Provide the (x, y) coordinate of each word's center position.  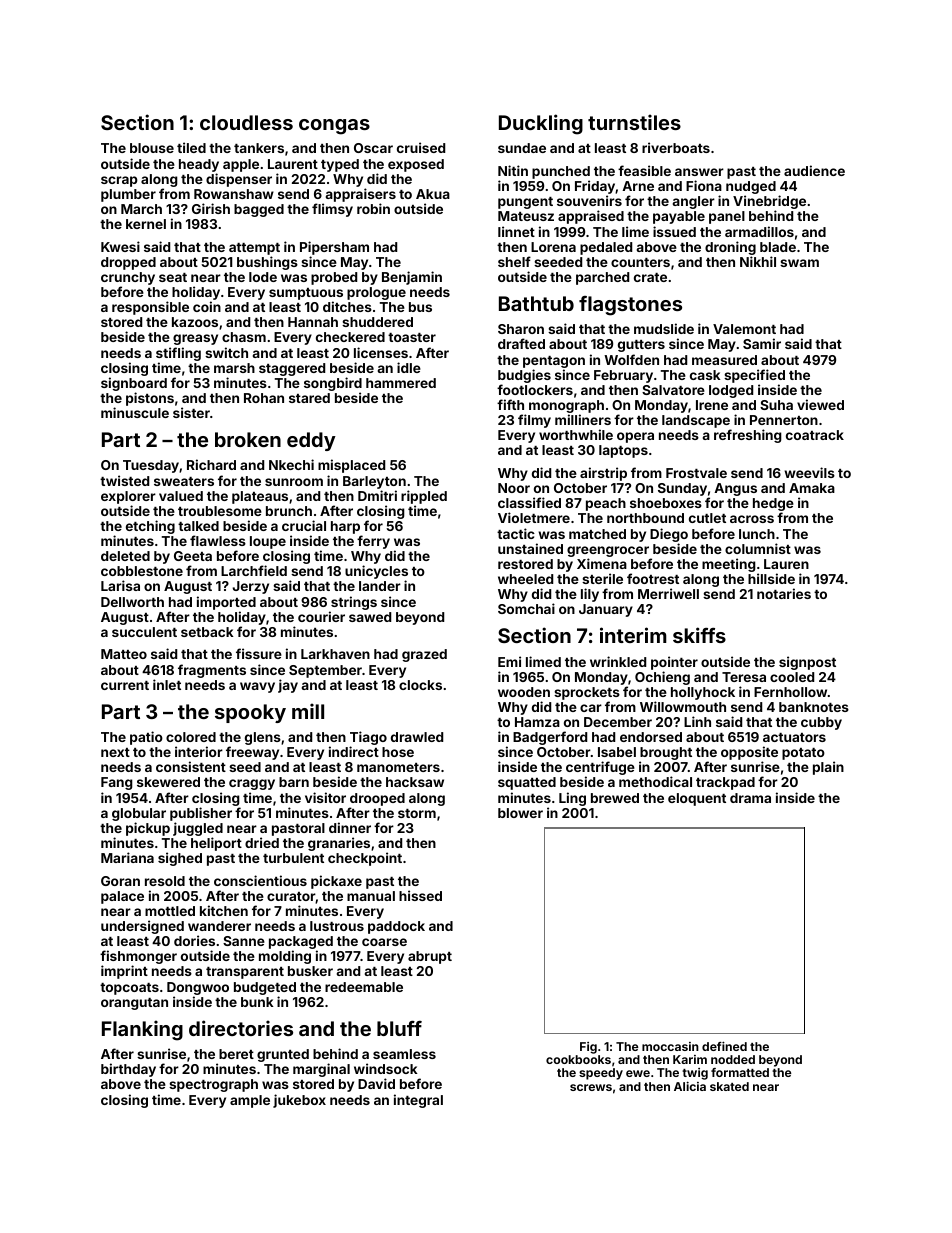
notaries (784, 593)
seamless (404, 1054)
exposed (416, 165)
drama (750, 798)
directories (241, 1028)
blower (520, 813)
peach (606, 504)
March (141, 209)
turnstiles (634, 122)
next (115, 752)
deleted (125, 556)
